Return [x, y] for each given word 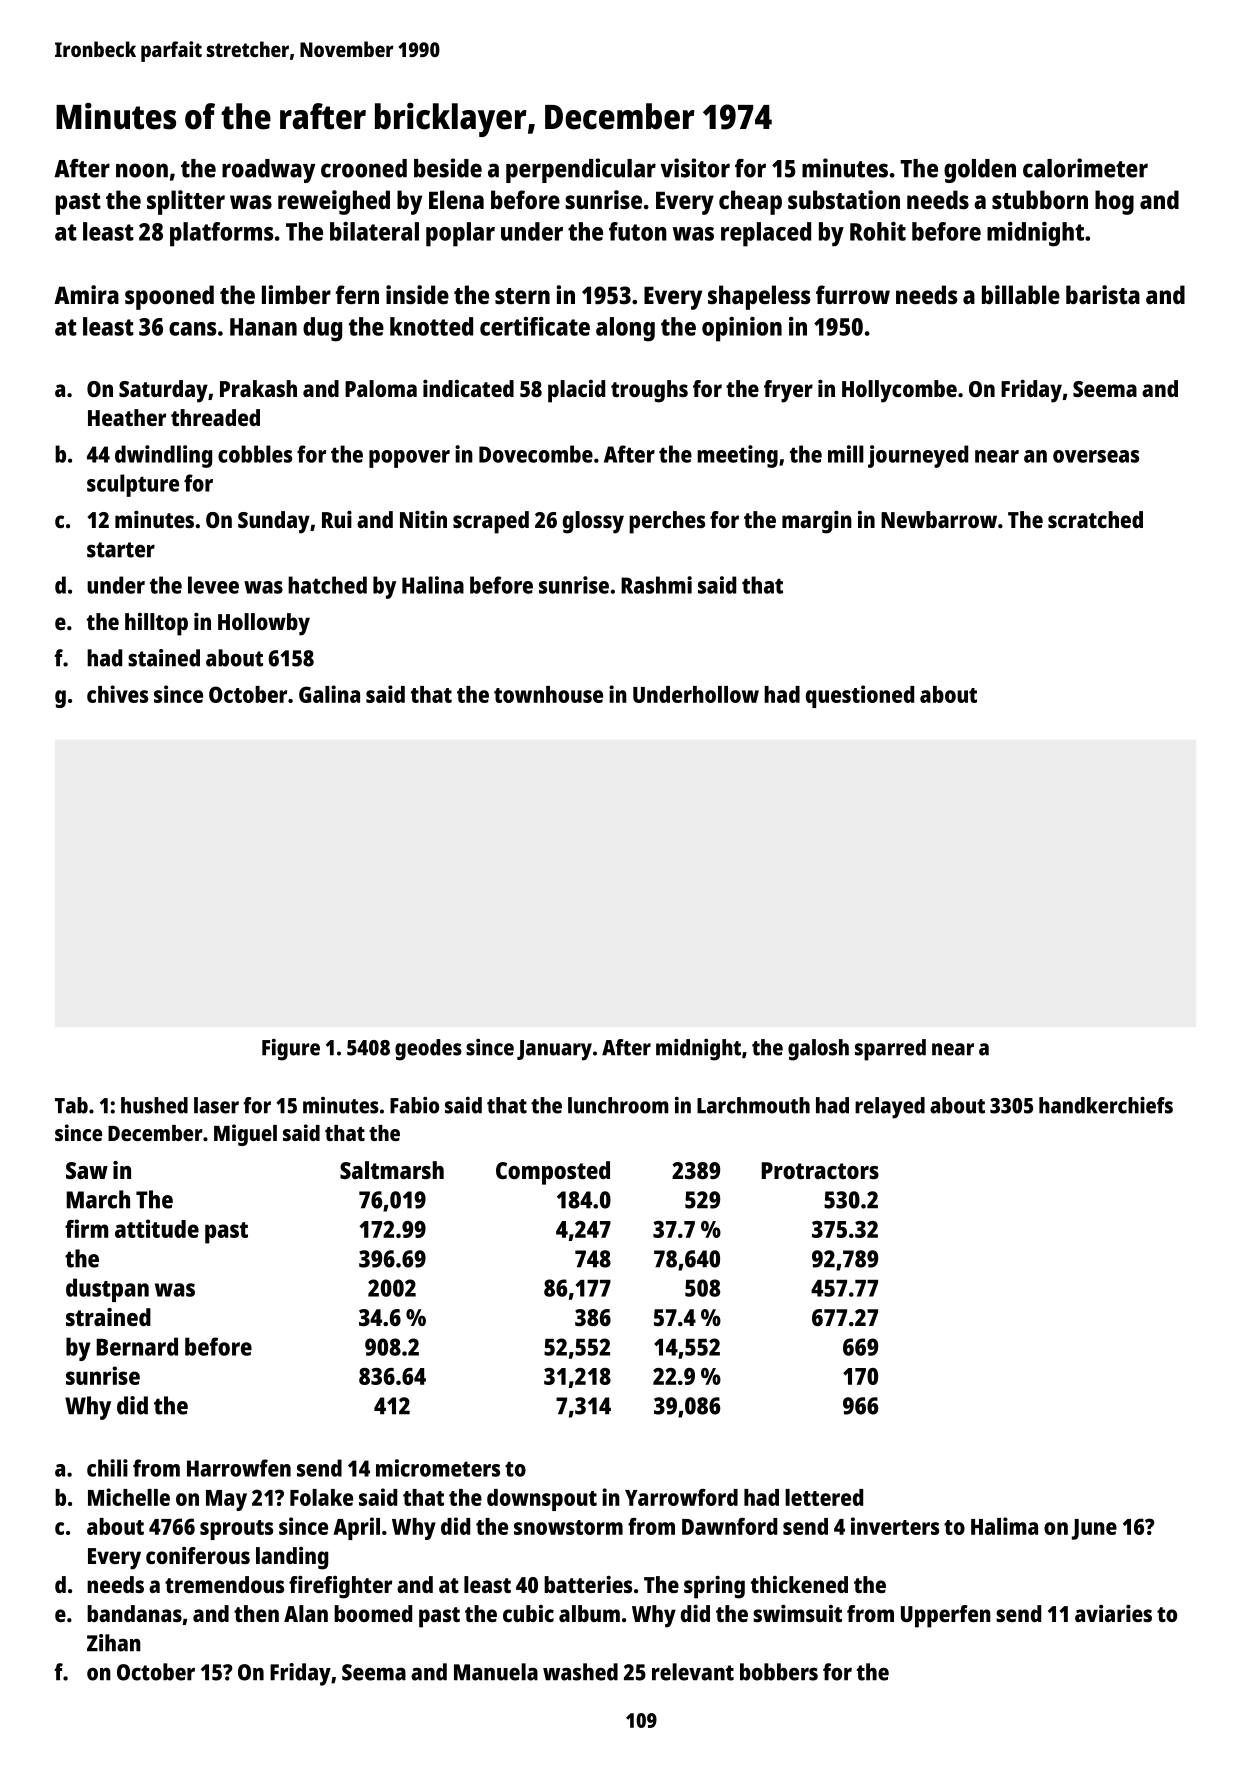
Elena [456, 199]
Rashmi [656, 585]
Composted [553, 1173]
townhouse [548, 694]
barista [1103, 294]
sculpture [133, 485]
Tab [71, 1105]
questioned [860, 696]
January [554, 1050]
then [256, 1613]
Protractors [820, 1170]
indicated [468, 388]
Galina [329, 694]
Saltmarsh [392, 1170]
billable [1021, 294]
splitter [186, 202]
